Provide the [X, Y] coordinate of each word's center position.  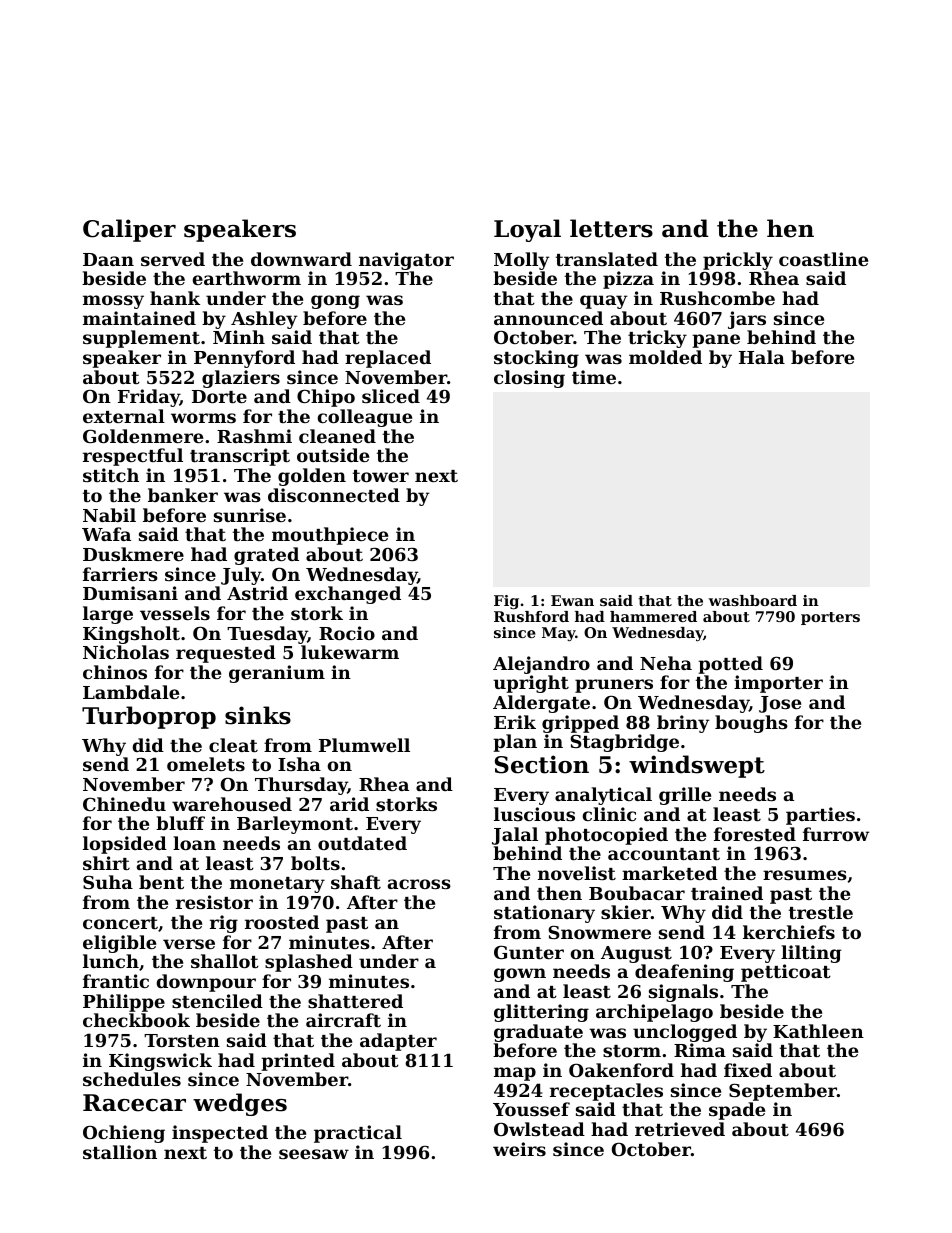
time [594, 377]
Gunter [529, 952]
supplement [141, 339]
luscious [534, 814]
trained [727, 893]
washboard [753, 600]
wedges [240, 1104]
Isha [299, 764]
